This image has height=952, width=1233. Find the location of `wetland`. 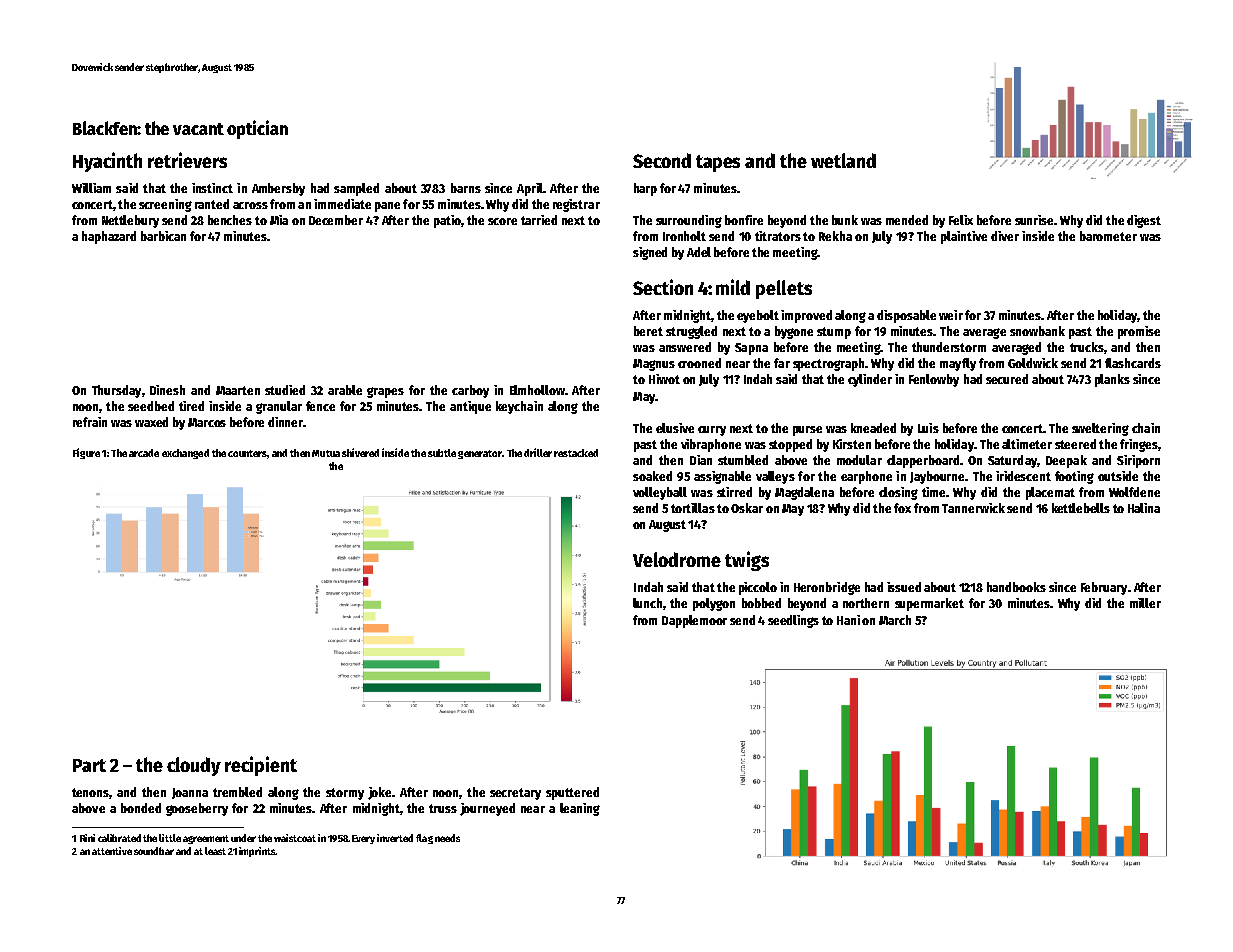

wetland is located at coordinates (843, 160).
